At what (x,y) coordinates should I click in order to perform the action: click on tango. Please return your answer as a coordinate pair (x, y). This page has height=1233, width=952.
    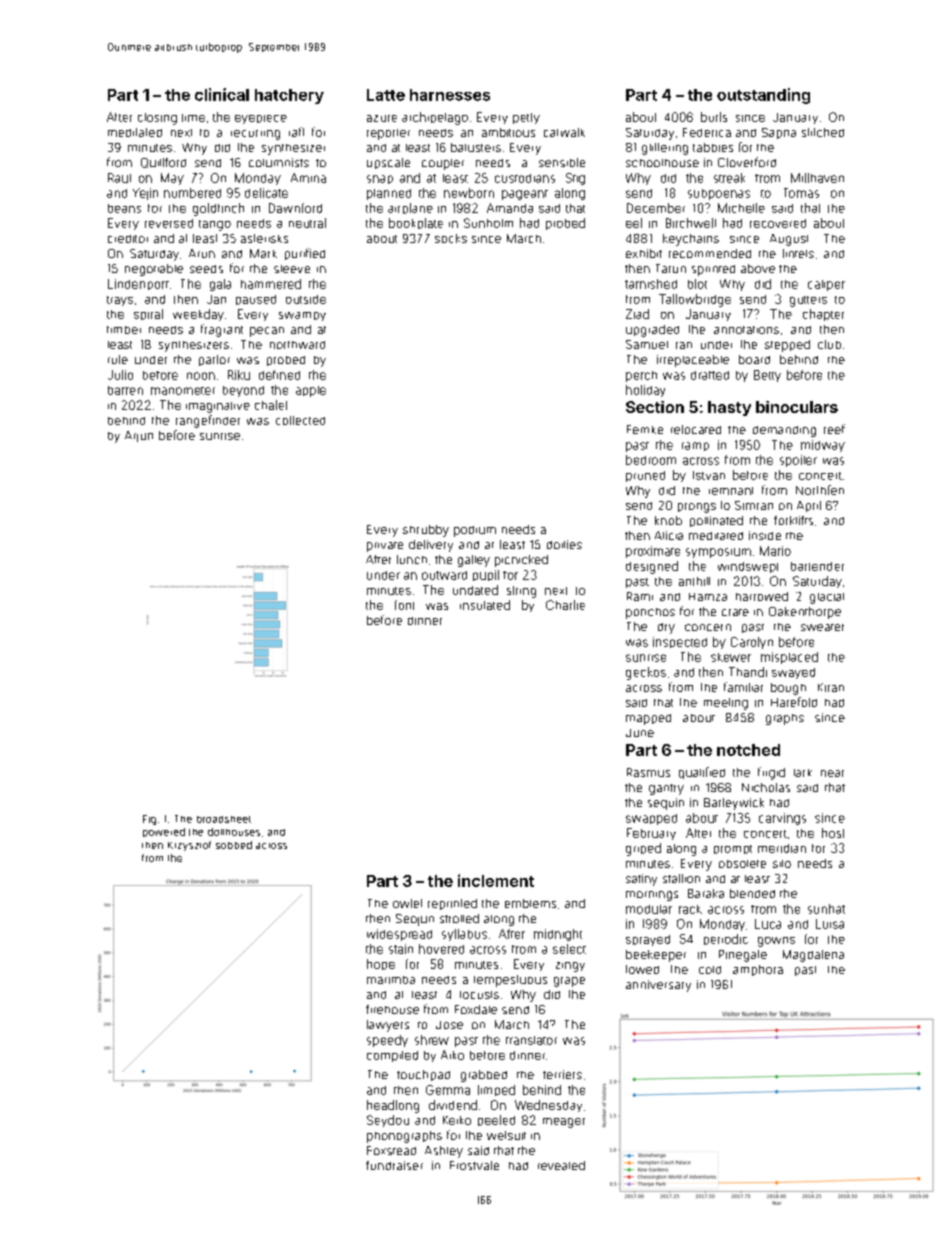
    Looking at the image, I should click on (215, 225).
